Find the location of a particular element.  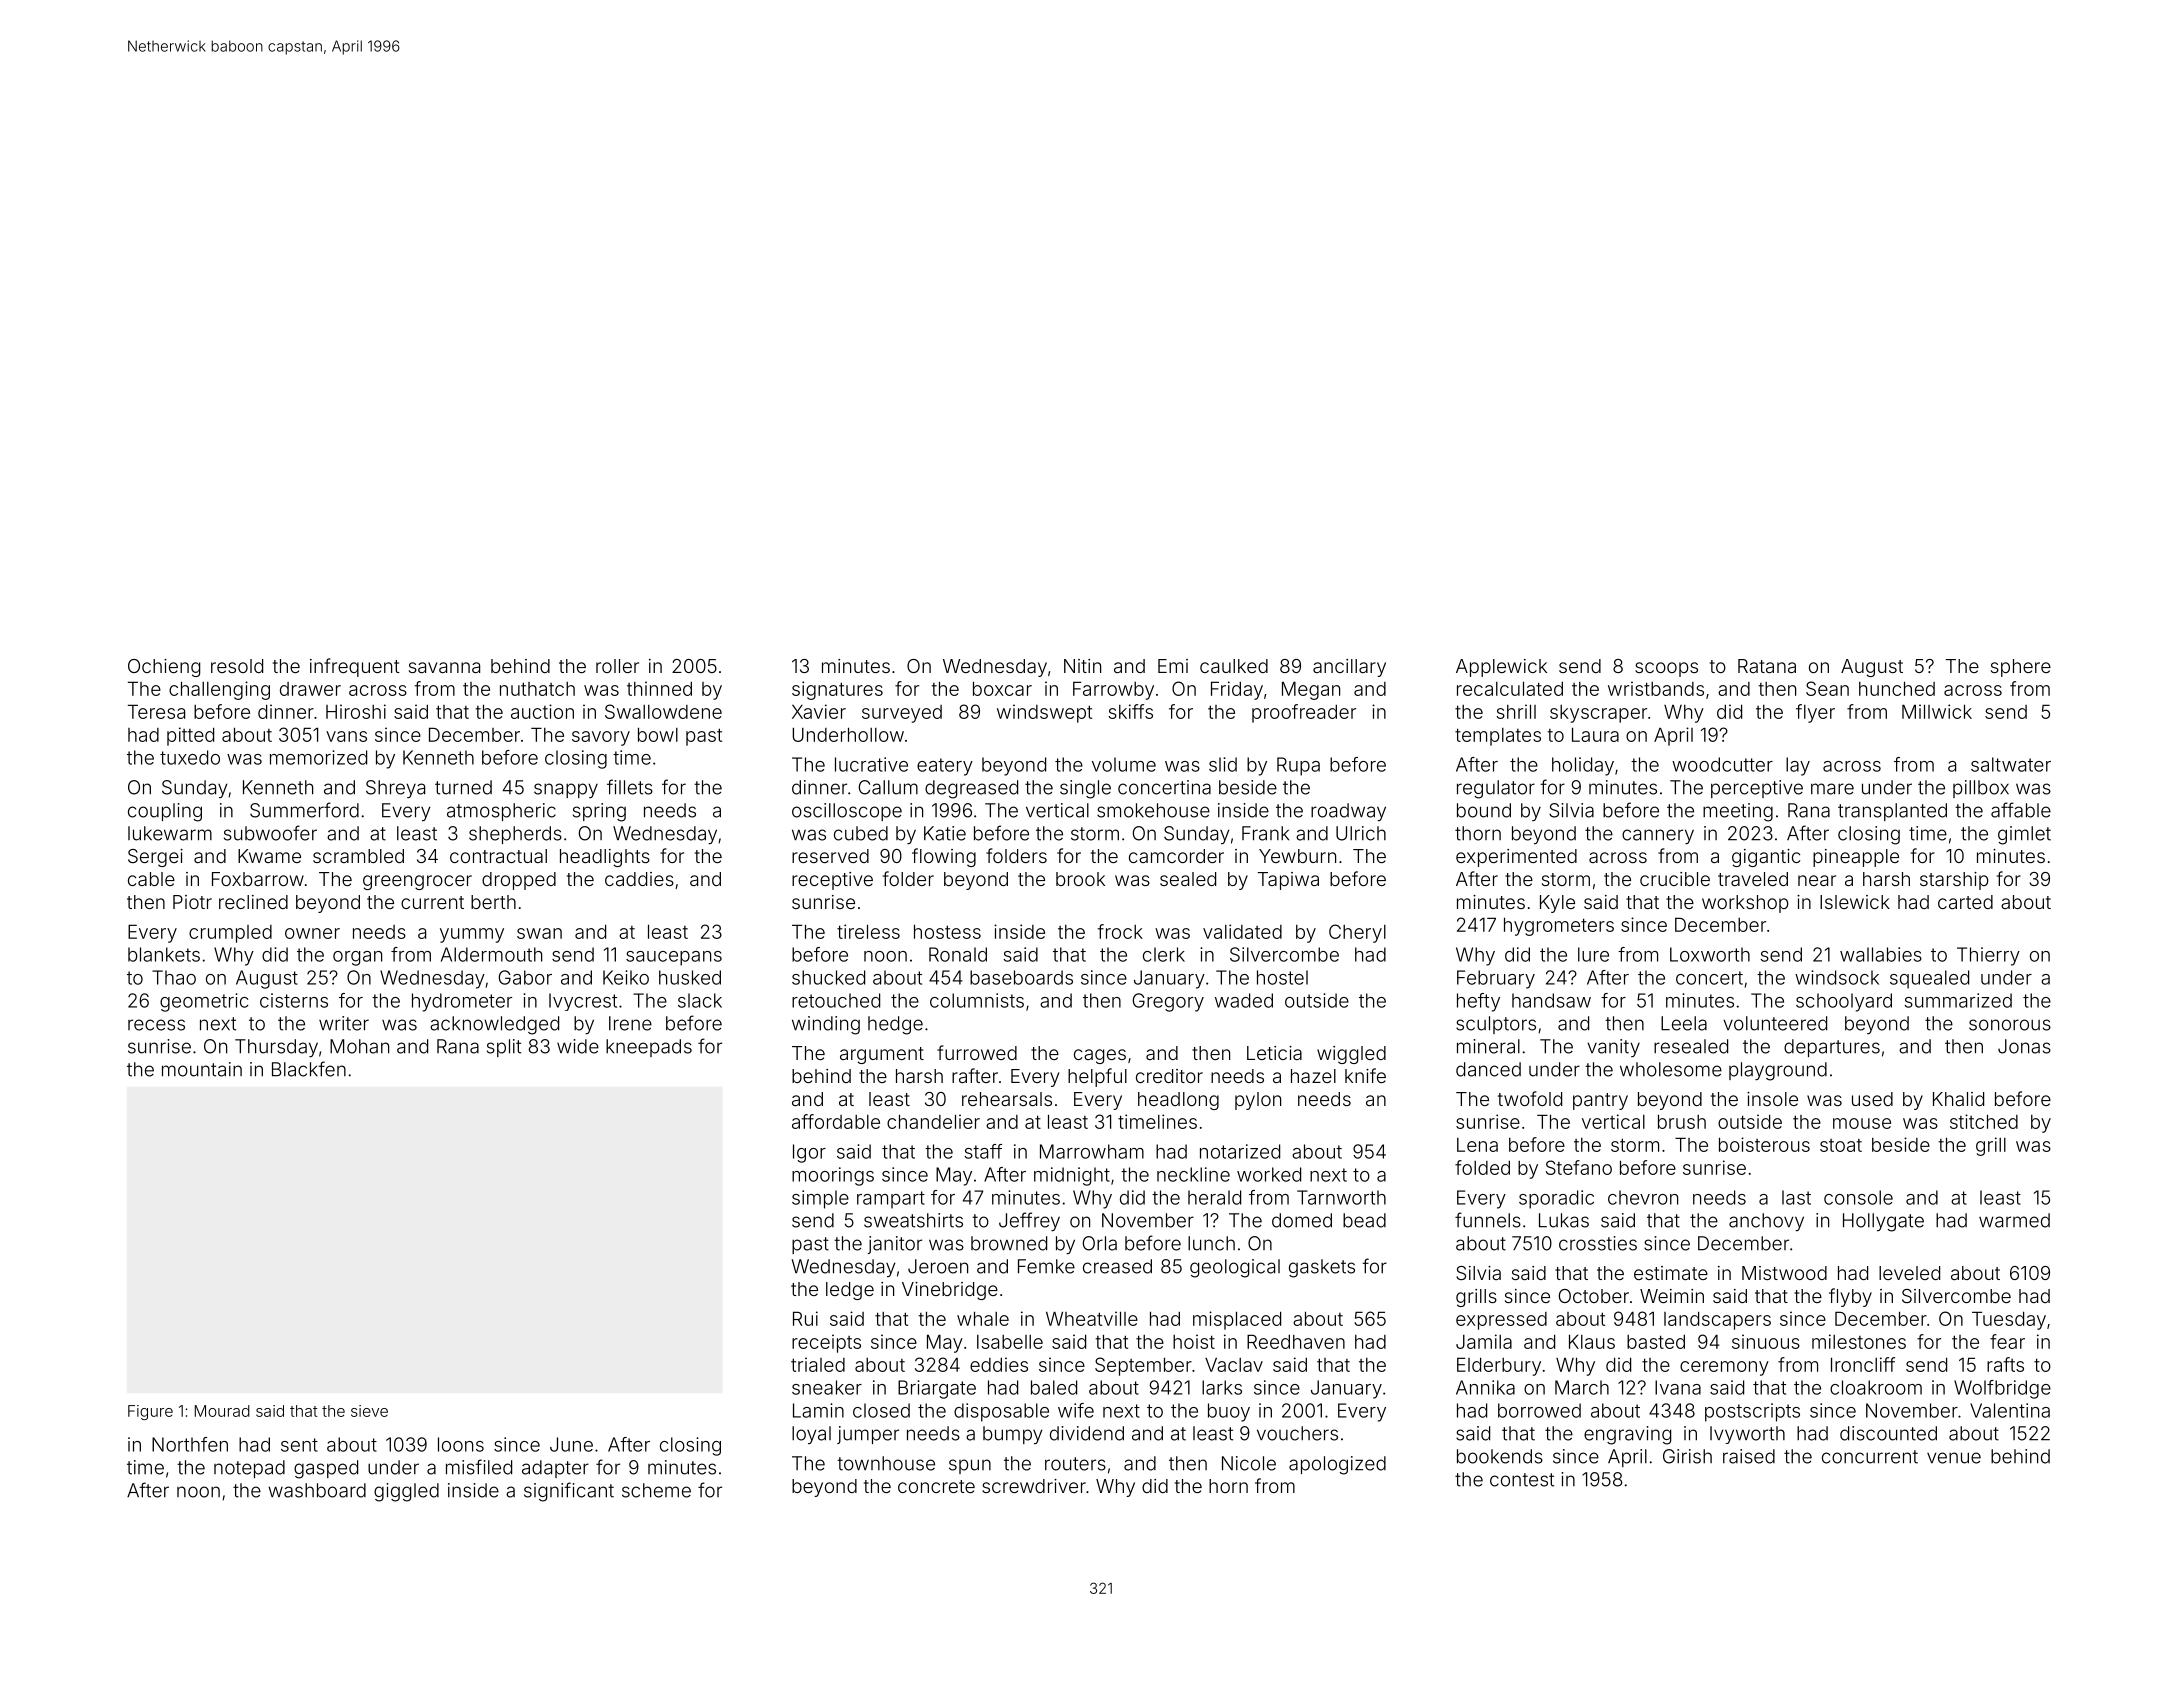

Vinebridge is located at coordinates (950, 1291).
